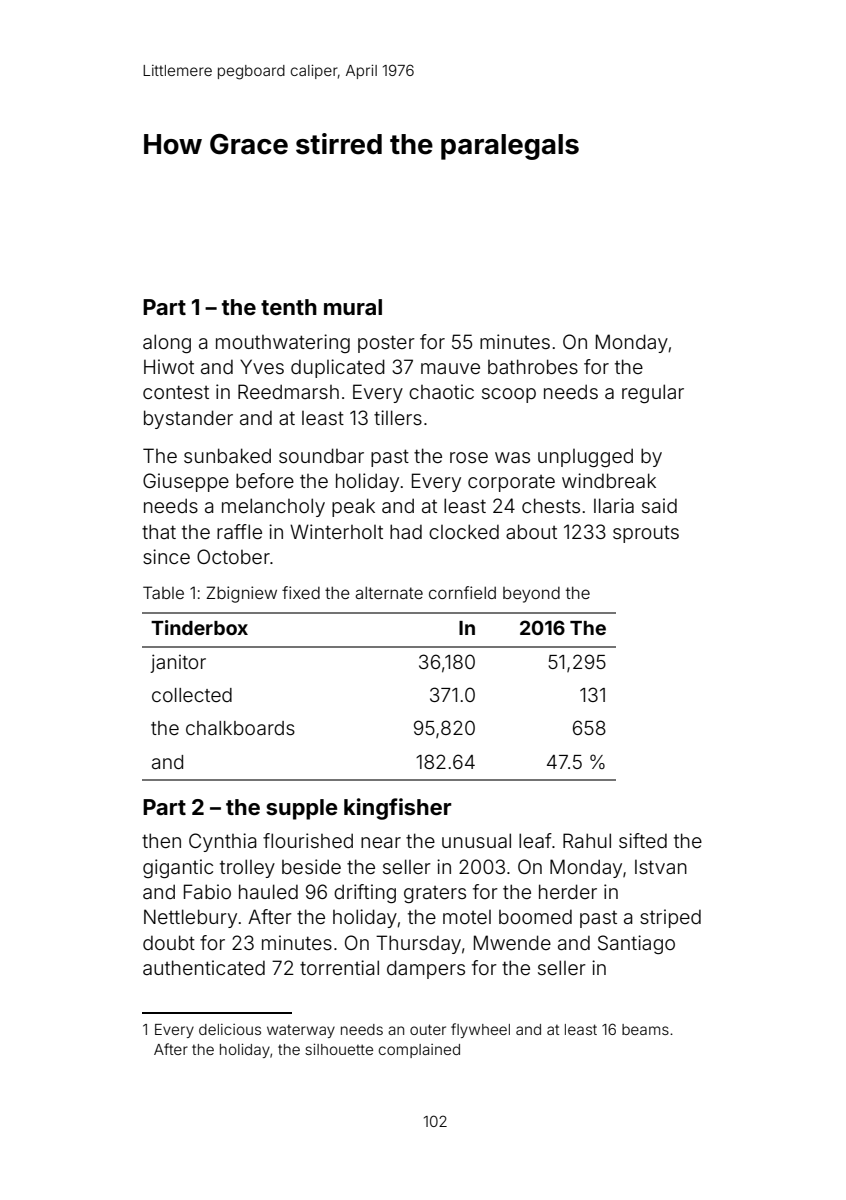 The height and width of the screenshot is (1200, 846). Describe the element at coordinates (167, 343) in the screenshot. I see `along` at that location.
